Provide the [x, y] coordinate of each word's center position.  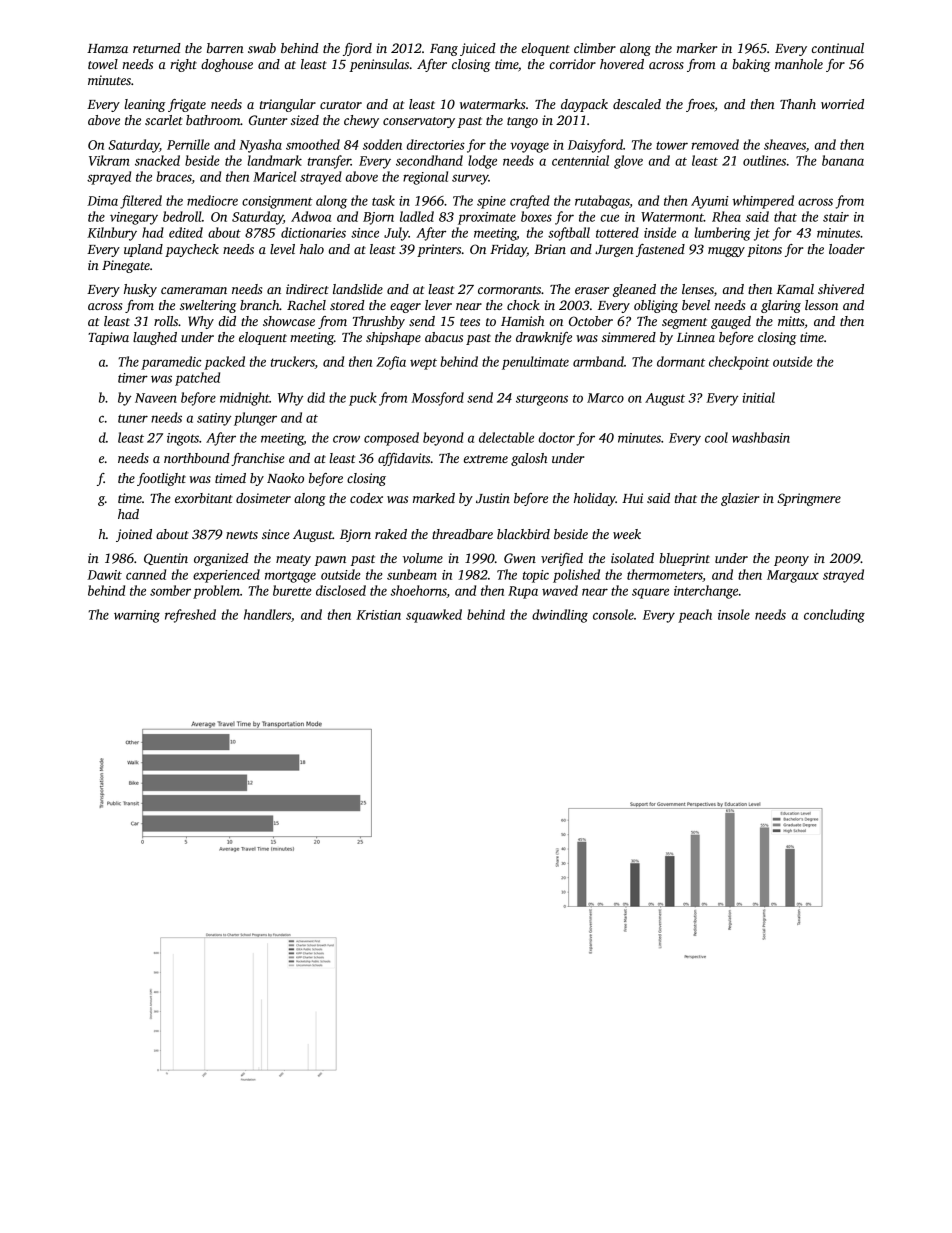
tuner [133, 418]
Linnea [696, 337]
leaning [145, 105]
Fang [444, 50]
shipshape [393, 338]
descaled [637, 104]
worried [842, 104]
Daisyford [595, 146]
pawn [330, 561]
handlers [267, 614]
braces [174, 177]
